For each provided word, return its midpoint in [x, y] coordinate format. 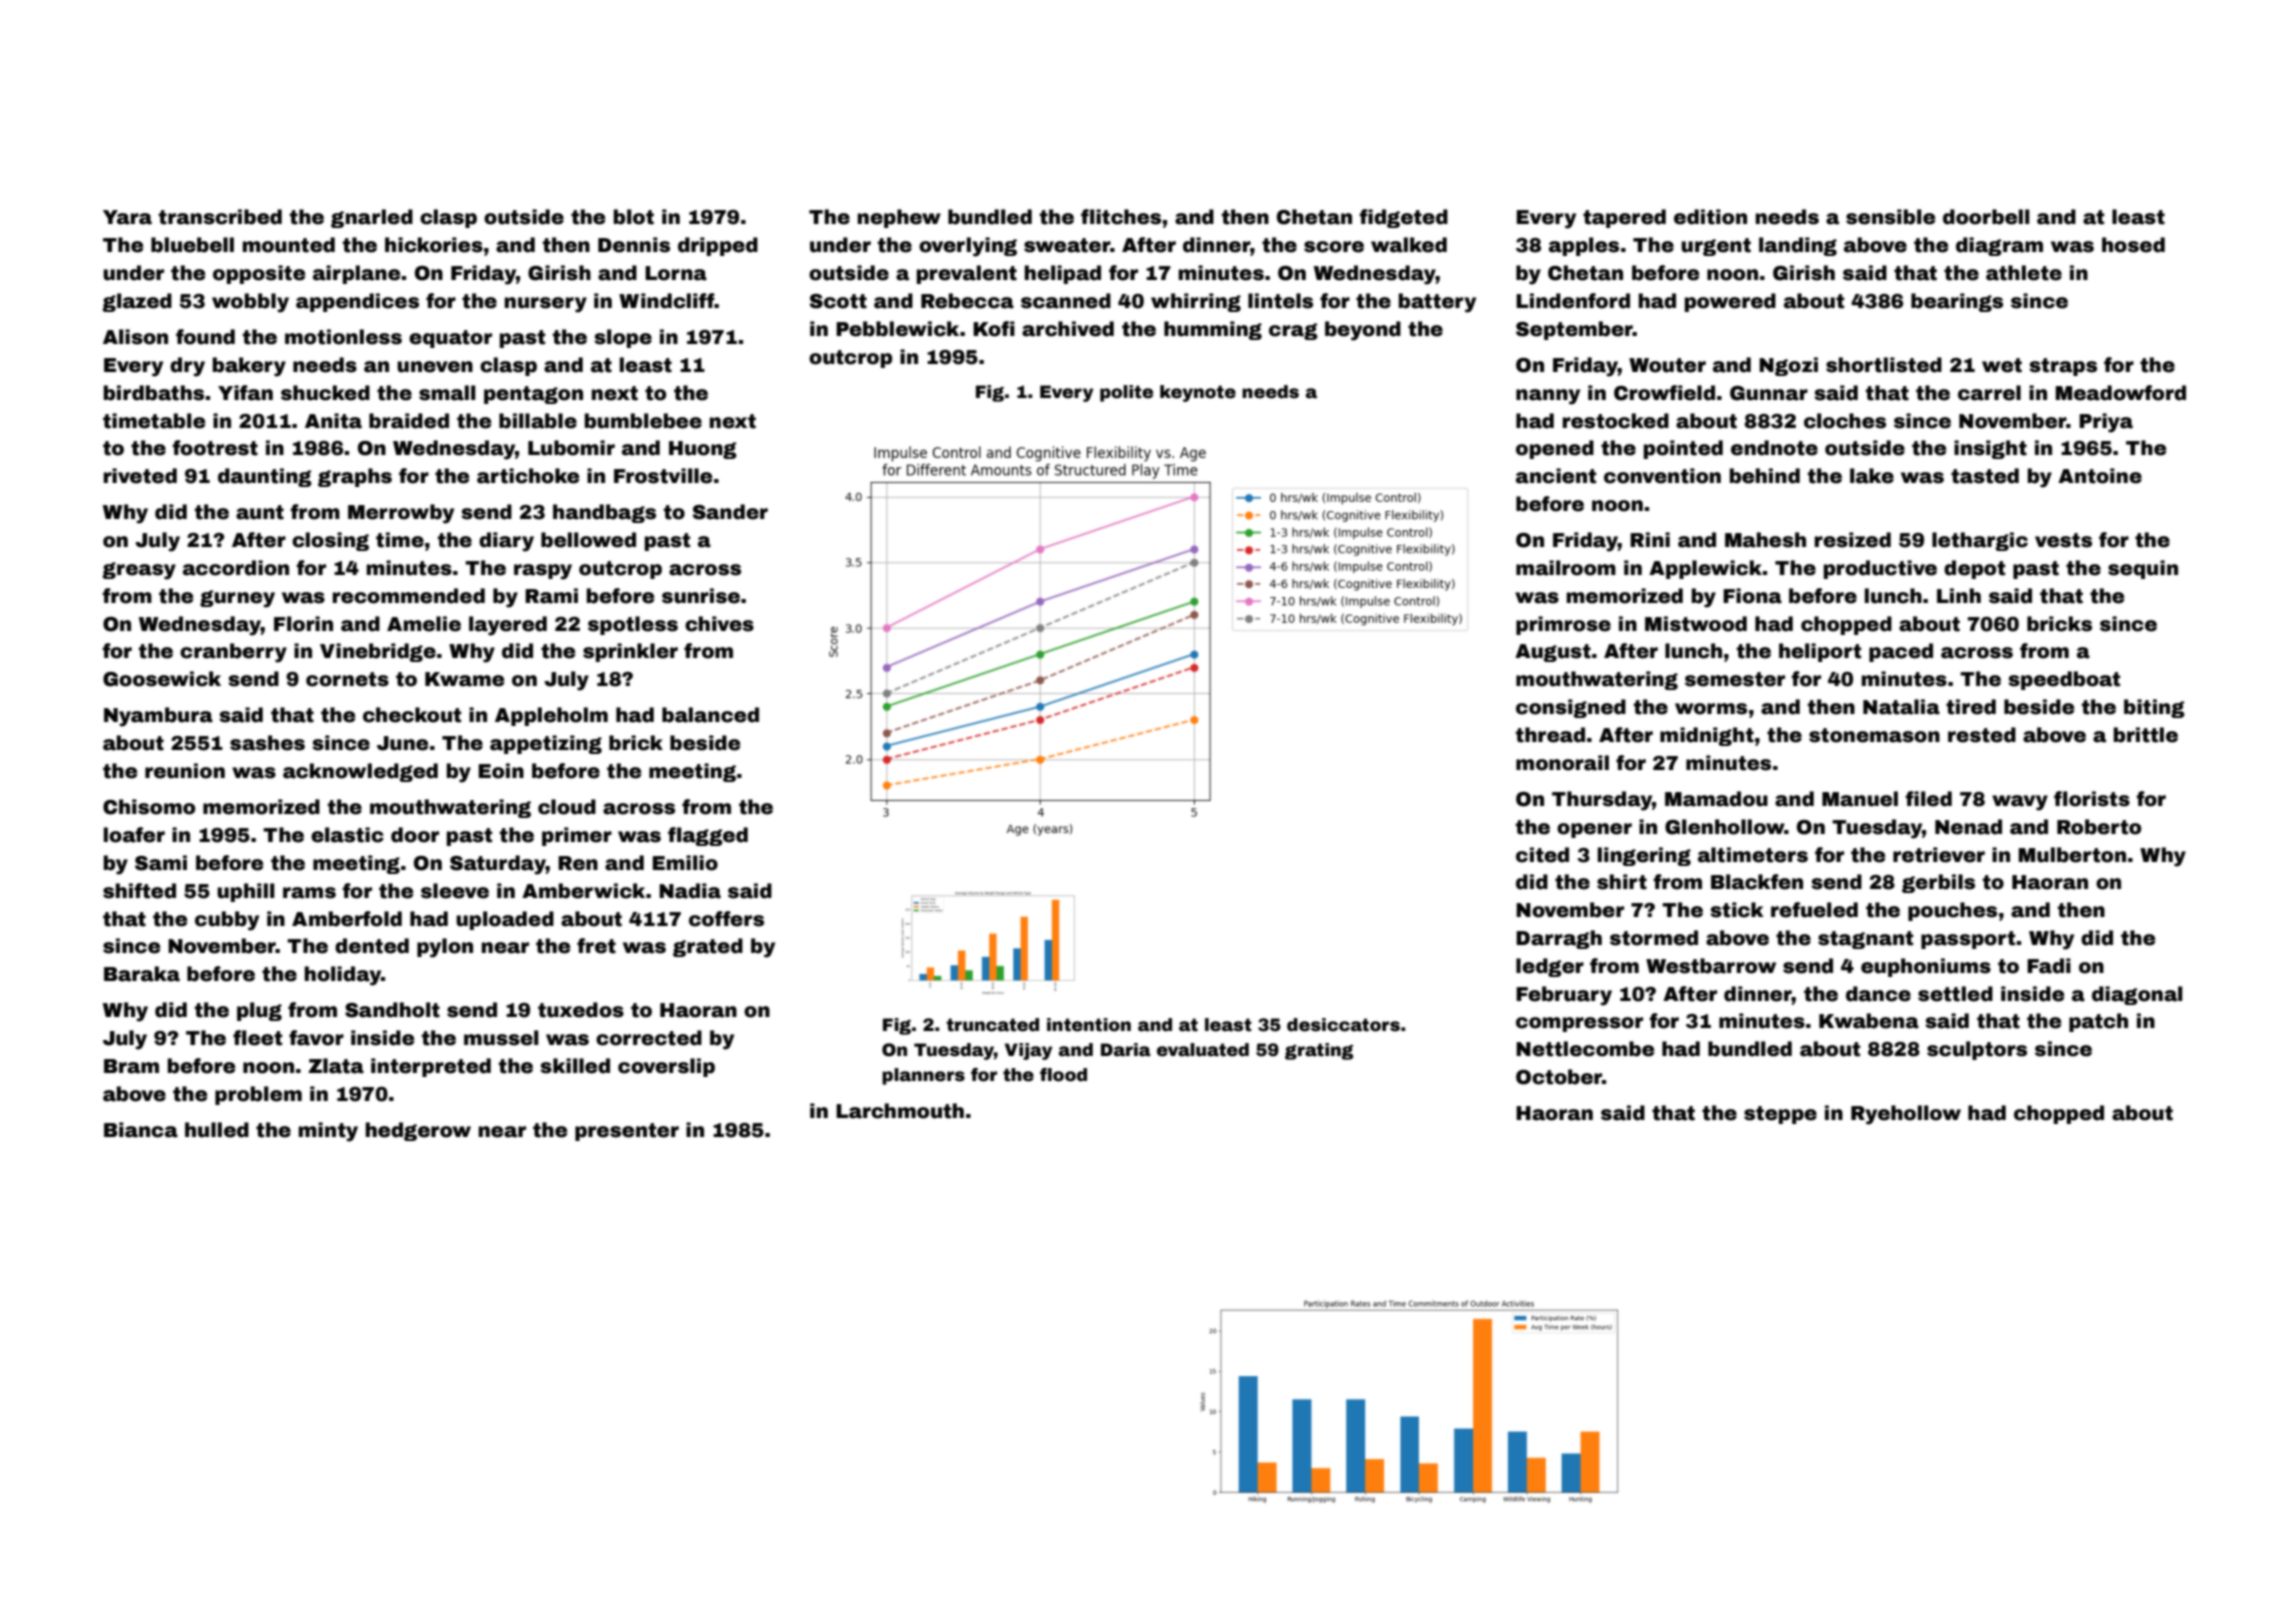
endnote [1774, 448]
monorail [1562, 763]
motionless [343, 337]
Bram [131, 1066]
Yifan [245, 393]
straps [2063, 367]
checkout [412, 715]
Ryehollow [1906, 1115]
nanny [1548, 397]
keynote [1198, 393]
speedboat [2064, 680]
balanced [710, 715]
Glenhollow [1725, 827]
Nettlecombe [1585, 1049]
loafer [134, 835]
